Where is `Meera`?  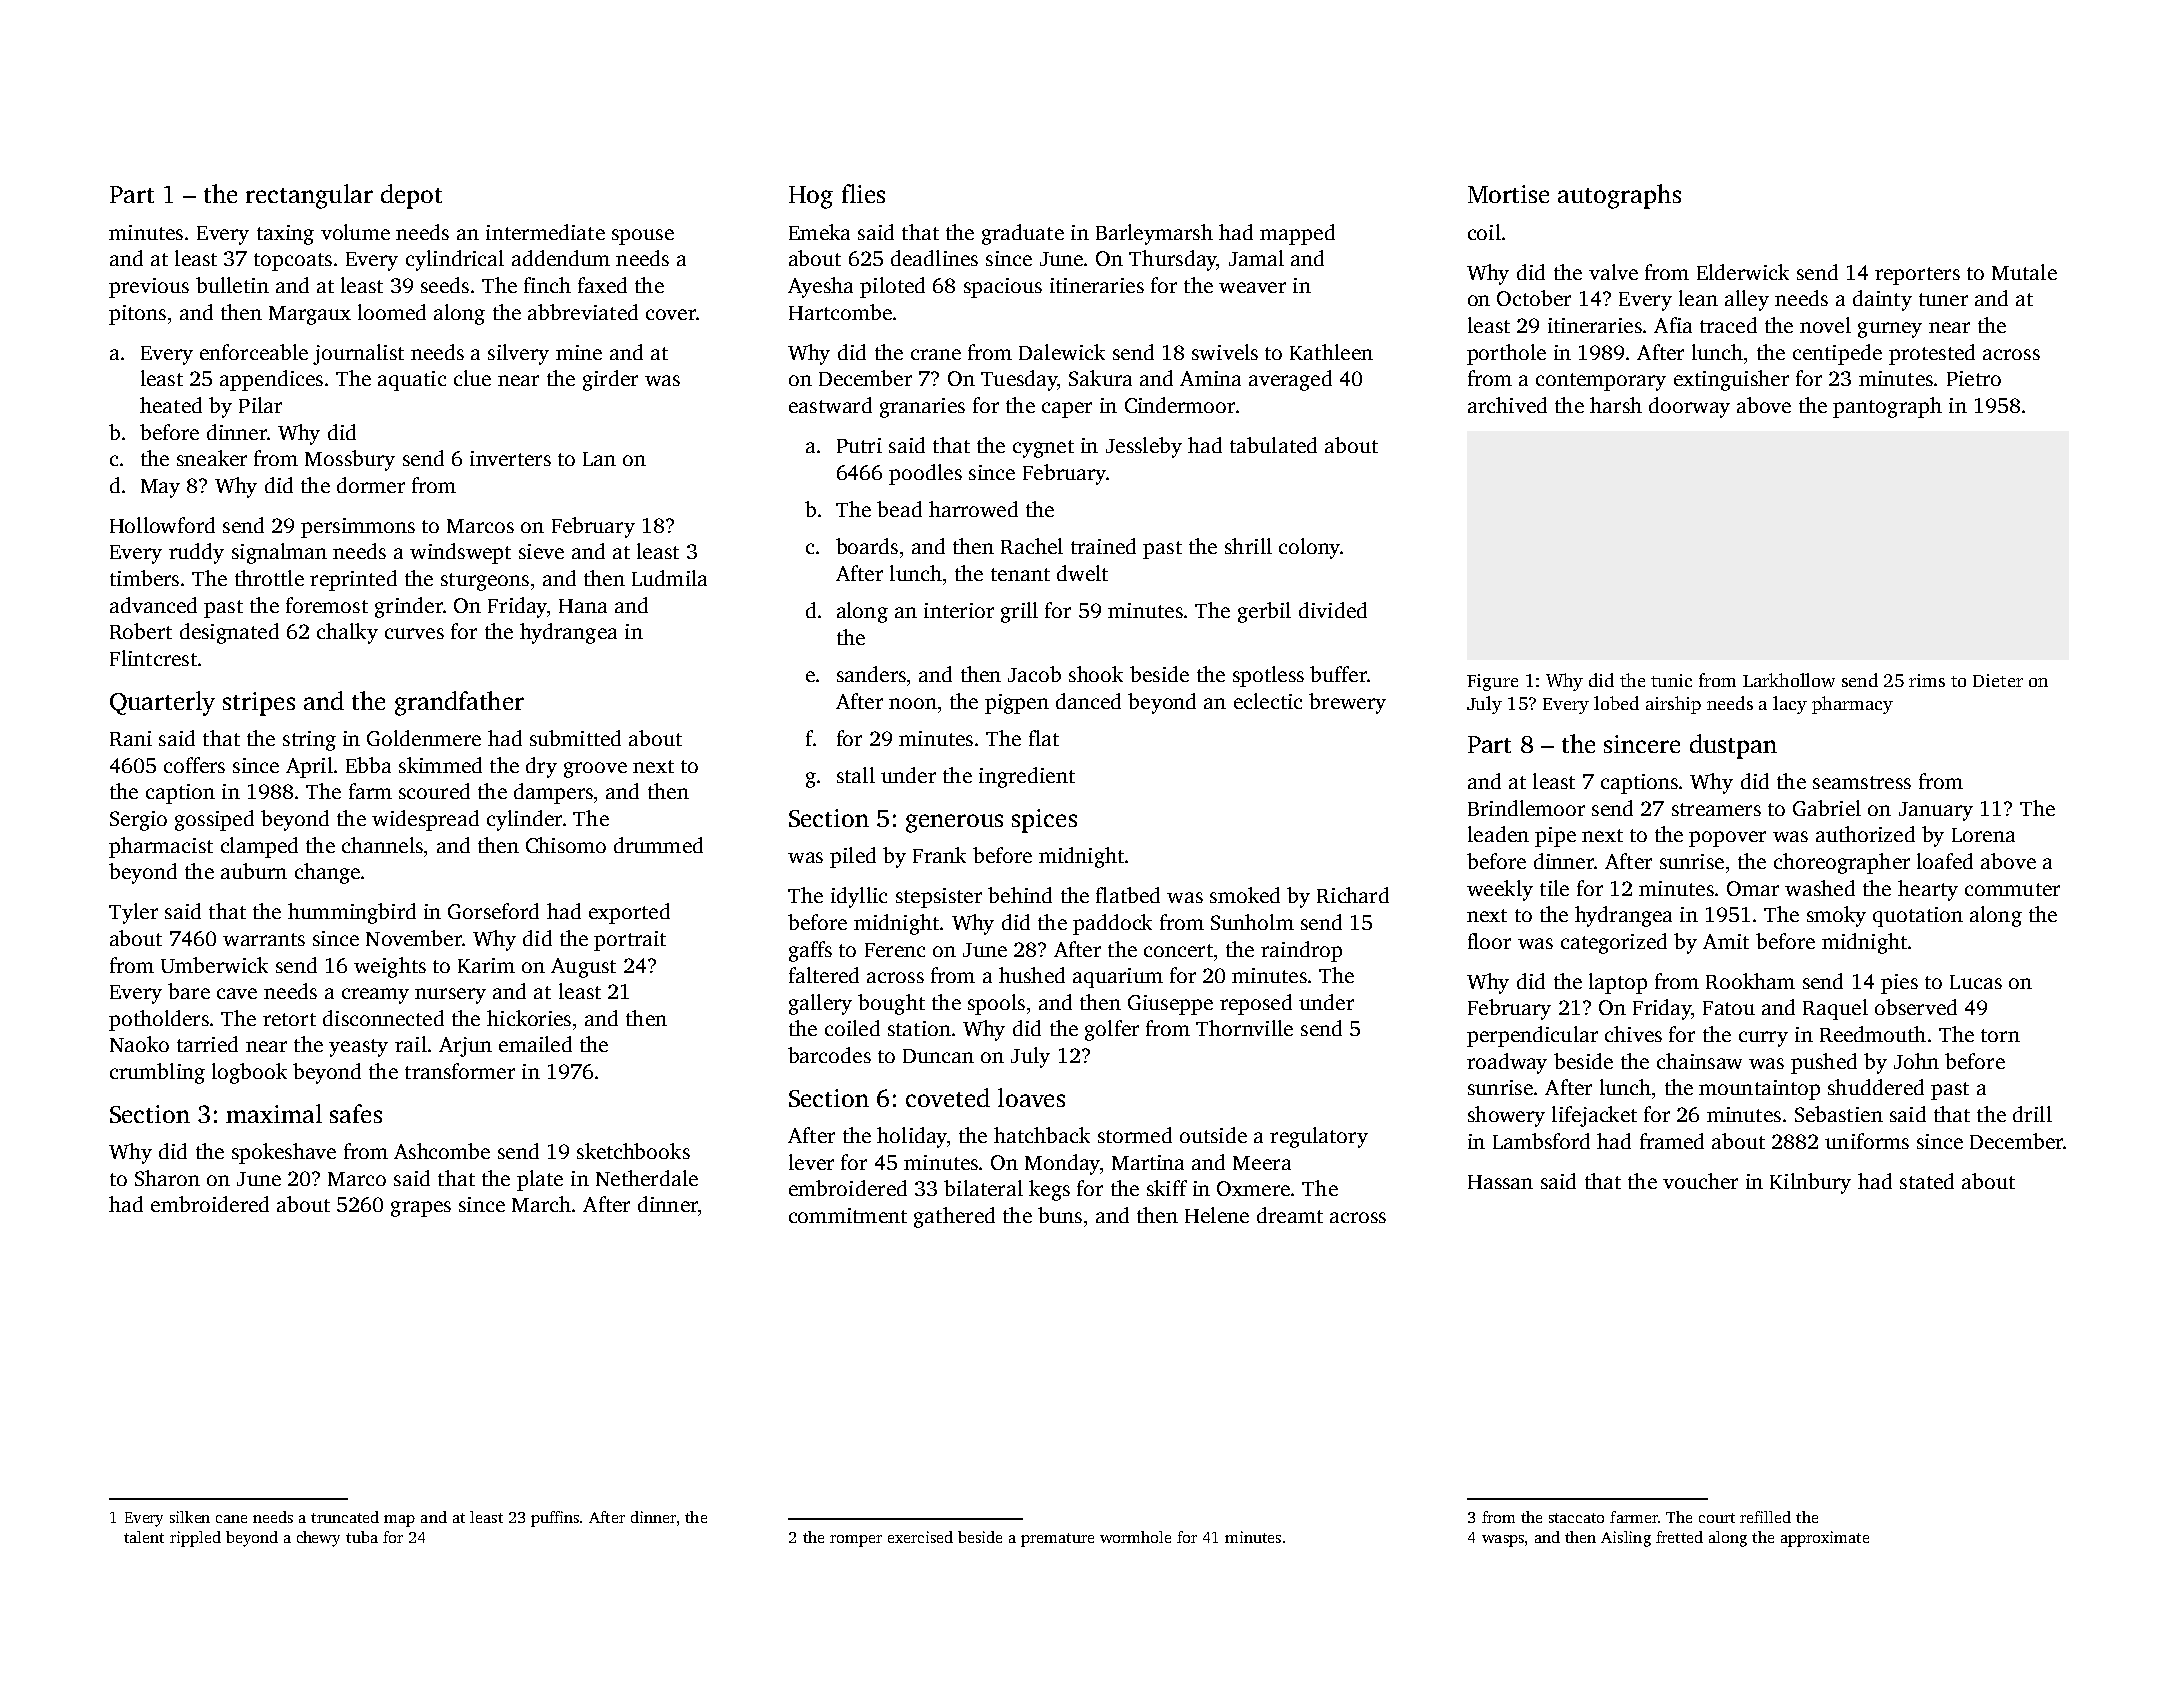
Meera is located at coordinates (1262, 1163).
